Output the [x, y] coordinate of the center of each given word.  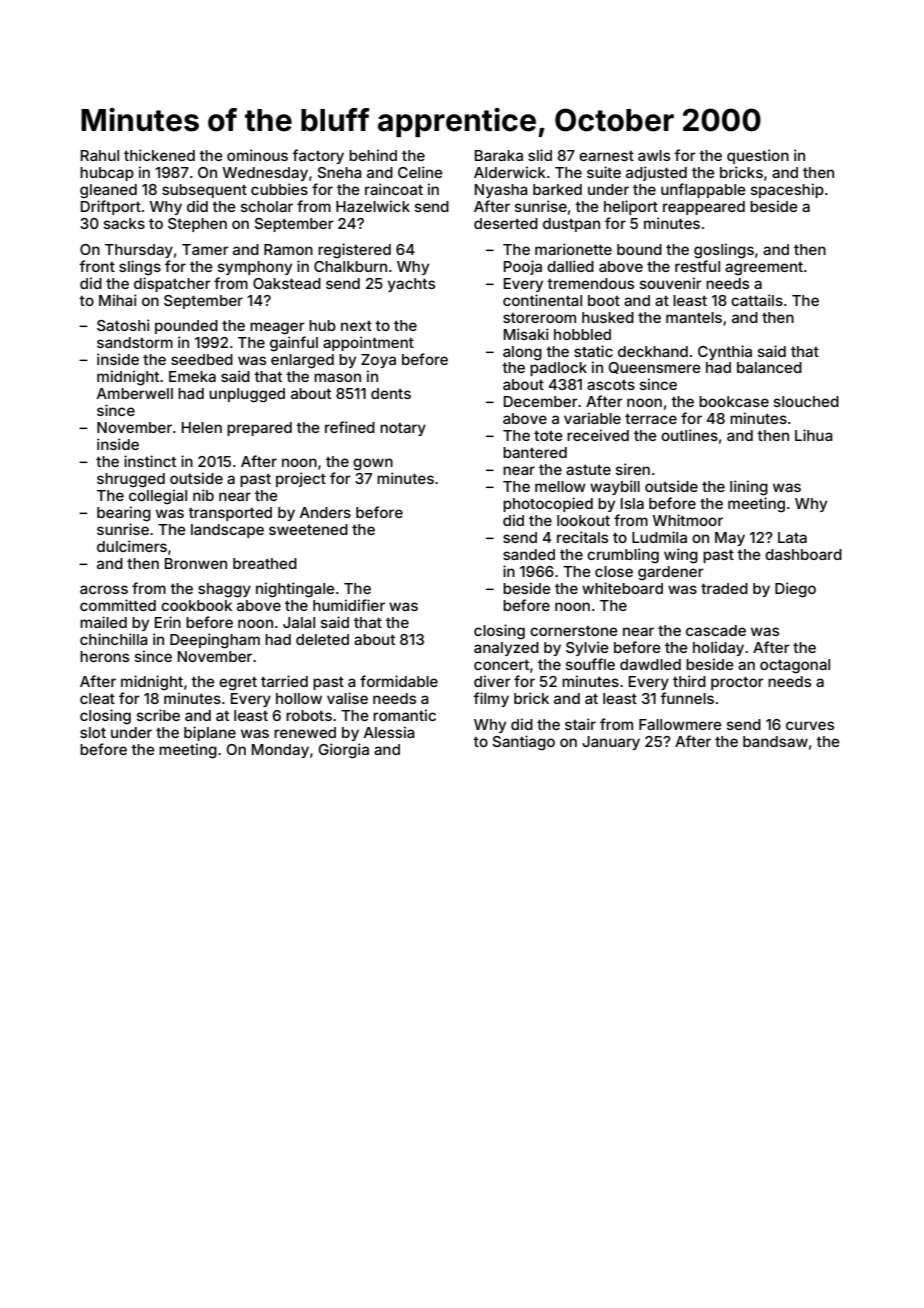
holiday [718, 648]
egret [238, 684]
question [758, 156]
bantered [535, 452]
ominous [257, 155]
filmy [491, 699]
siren [633, 469]
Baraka [499, 155]
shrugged [131, 480]
